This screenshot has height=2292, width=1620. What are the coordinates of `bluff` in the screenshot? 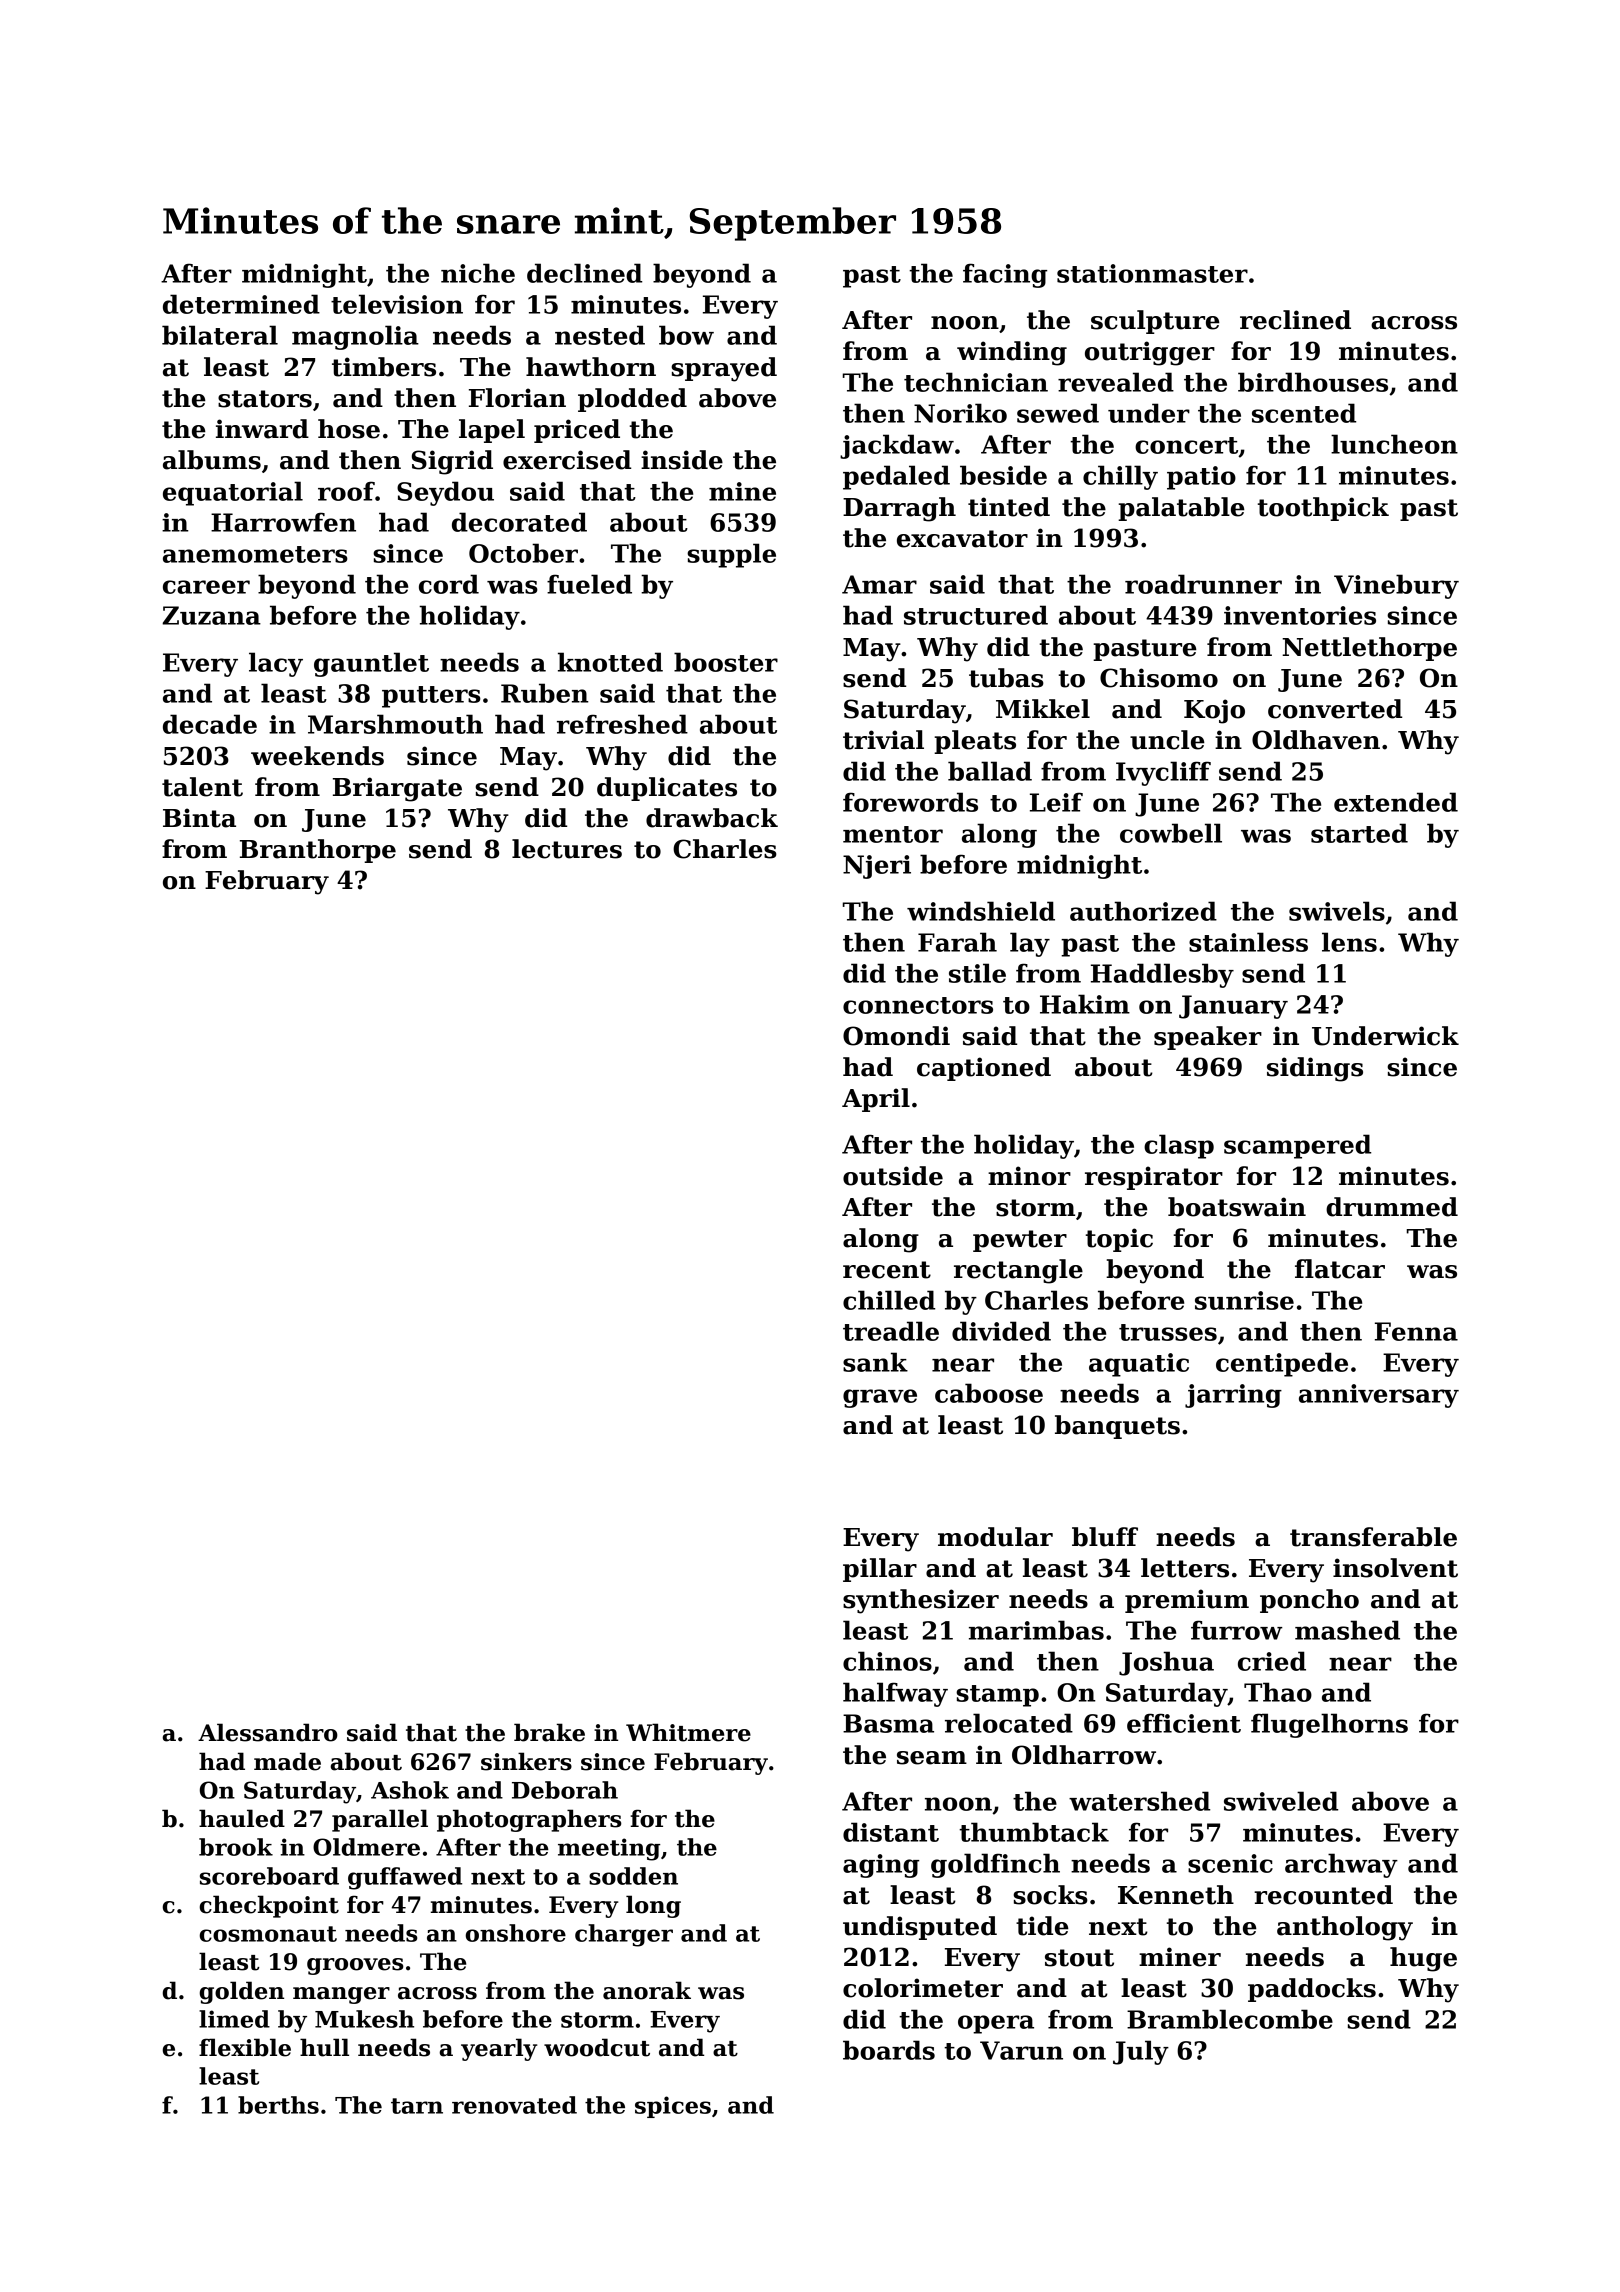 It's located at (1105, 1537).
